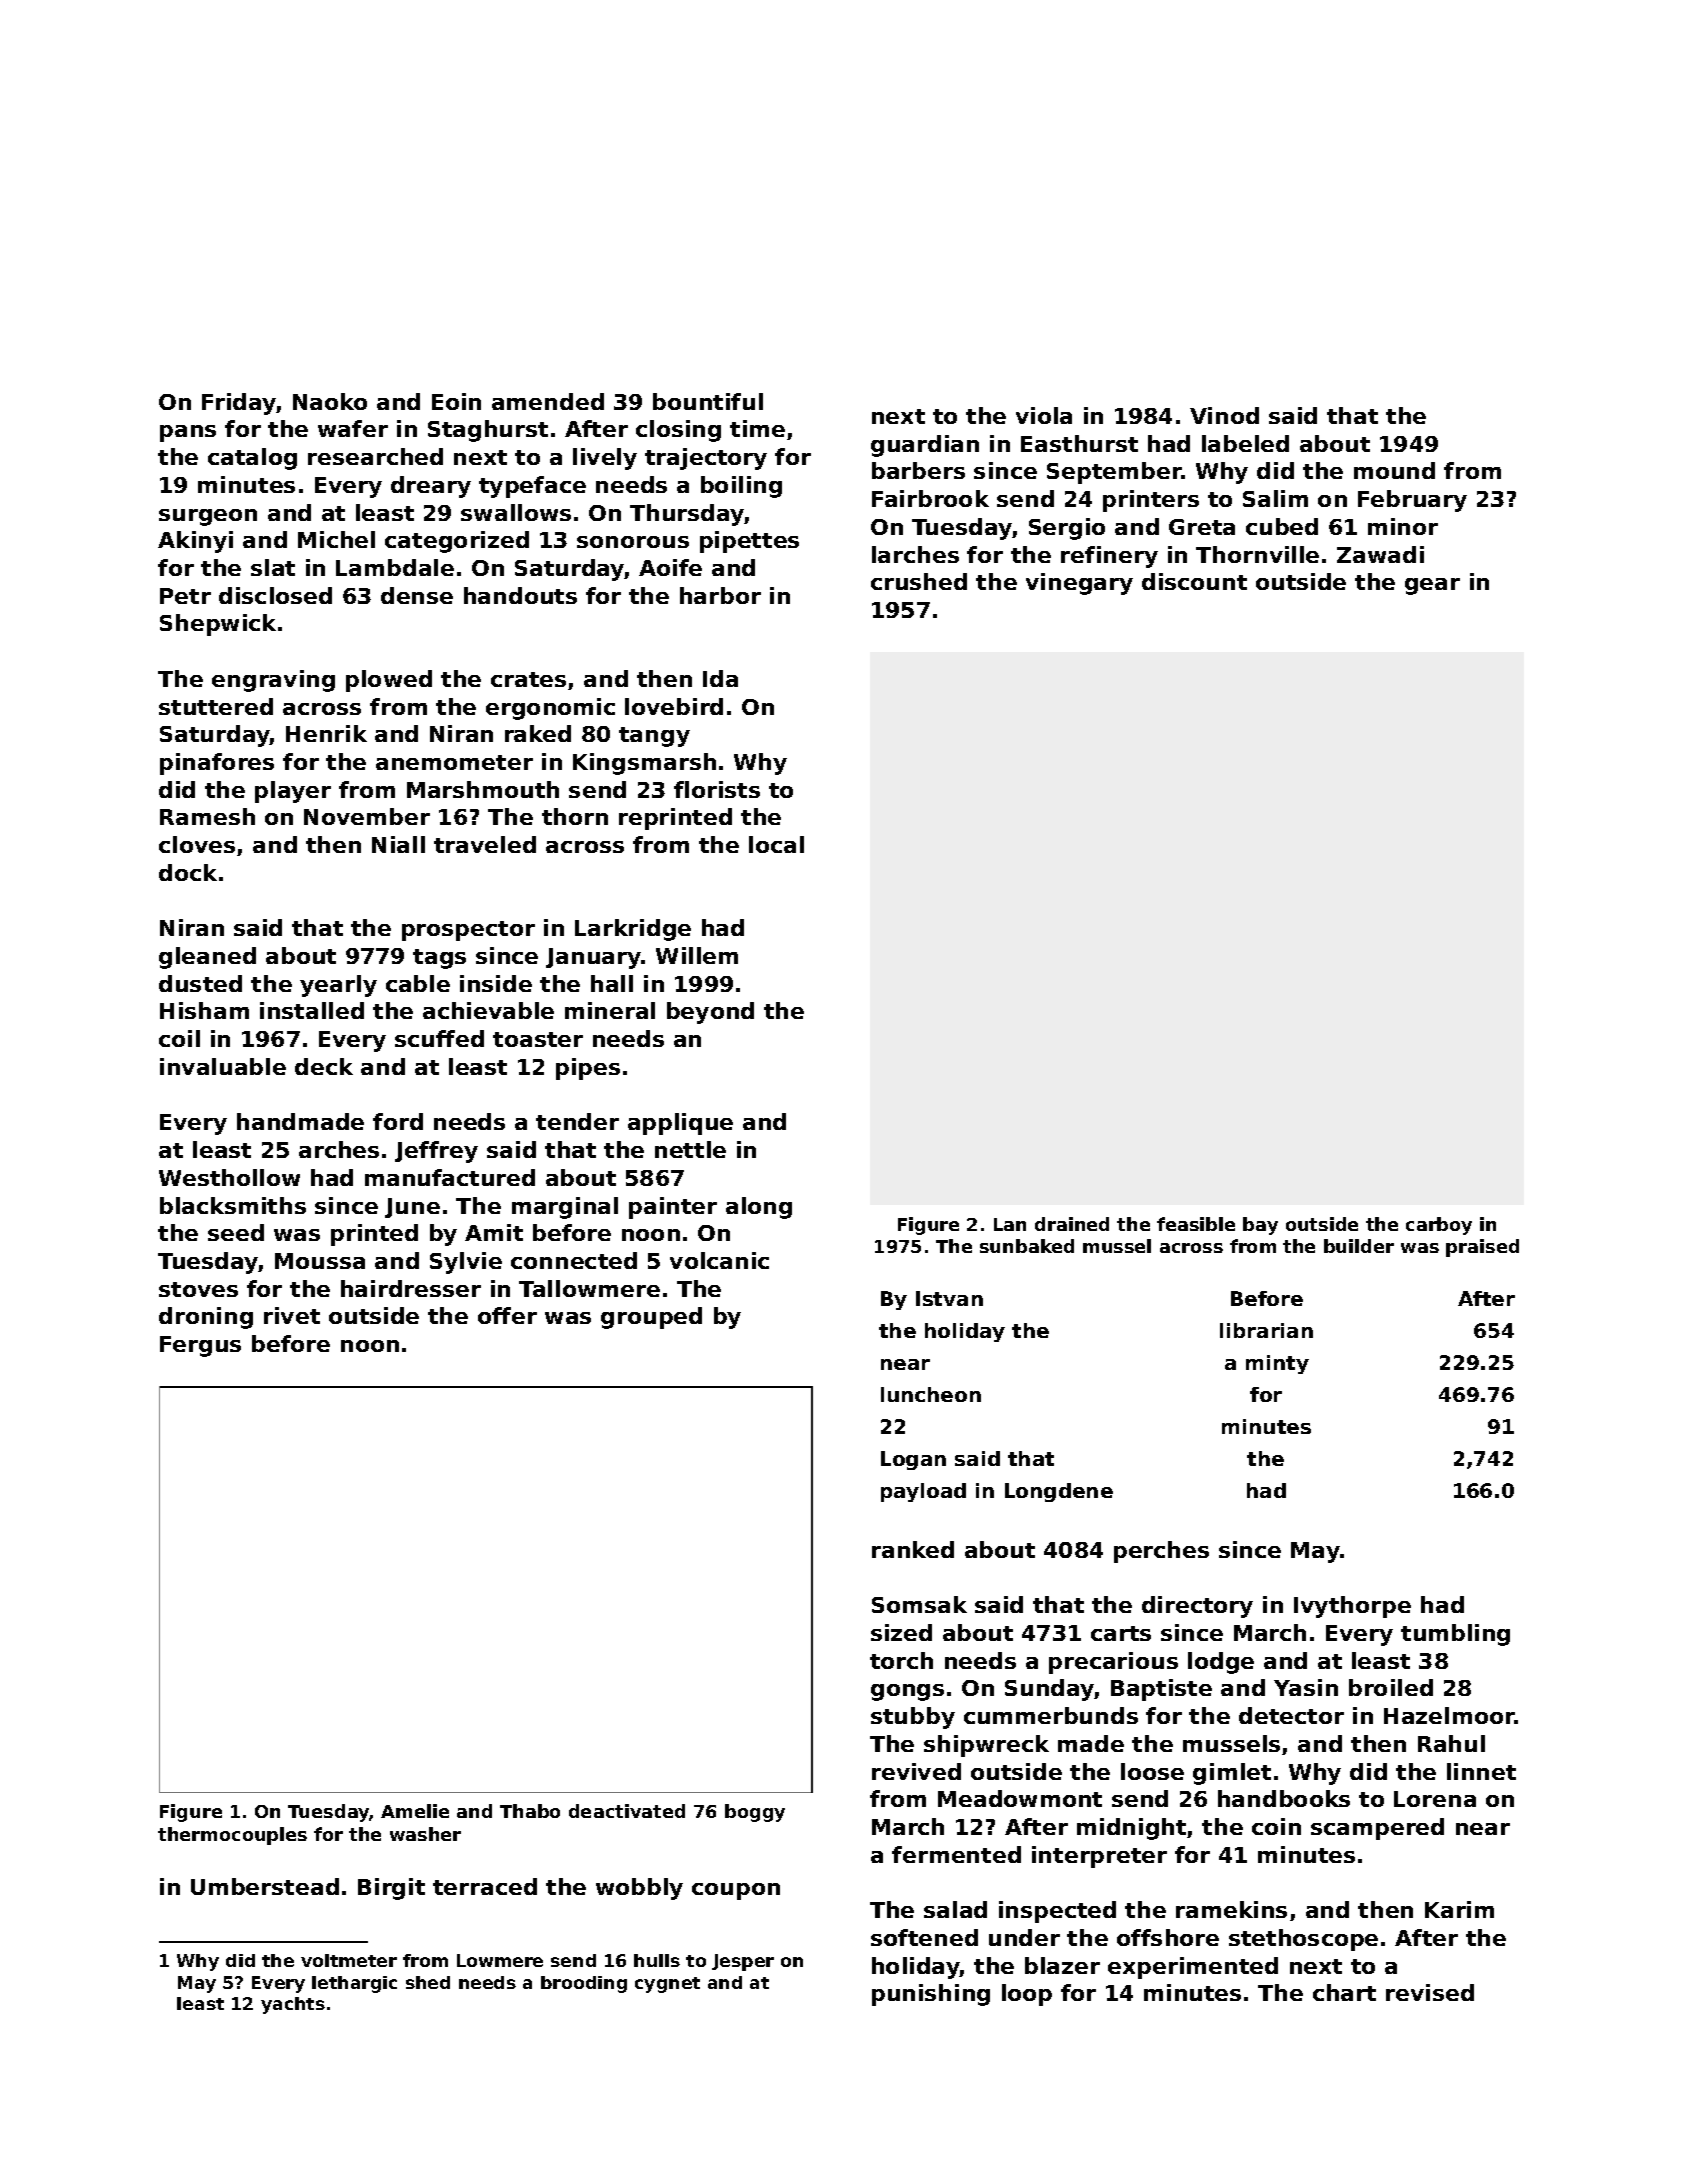 Image resolution: width=1683 pixels, height=2178 pixels. Describe the element at coordinates (1282, 526) in the screenshot. I see `cubed` at that location.
